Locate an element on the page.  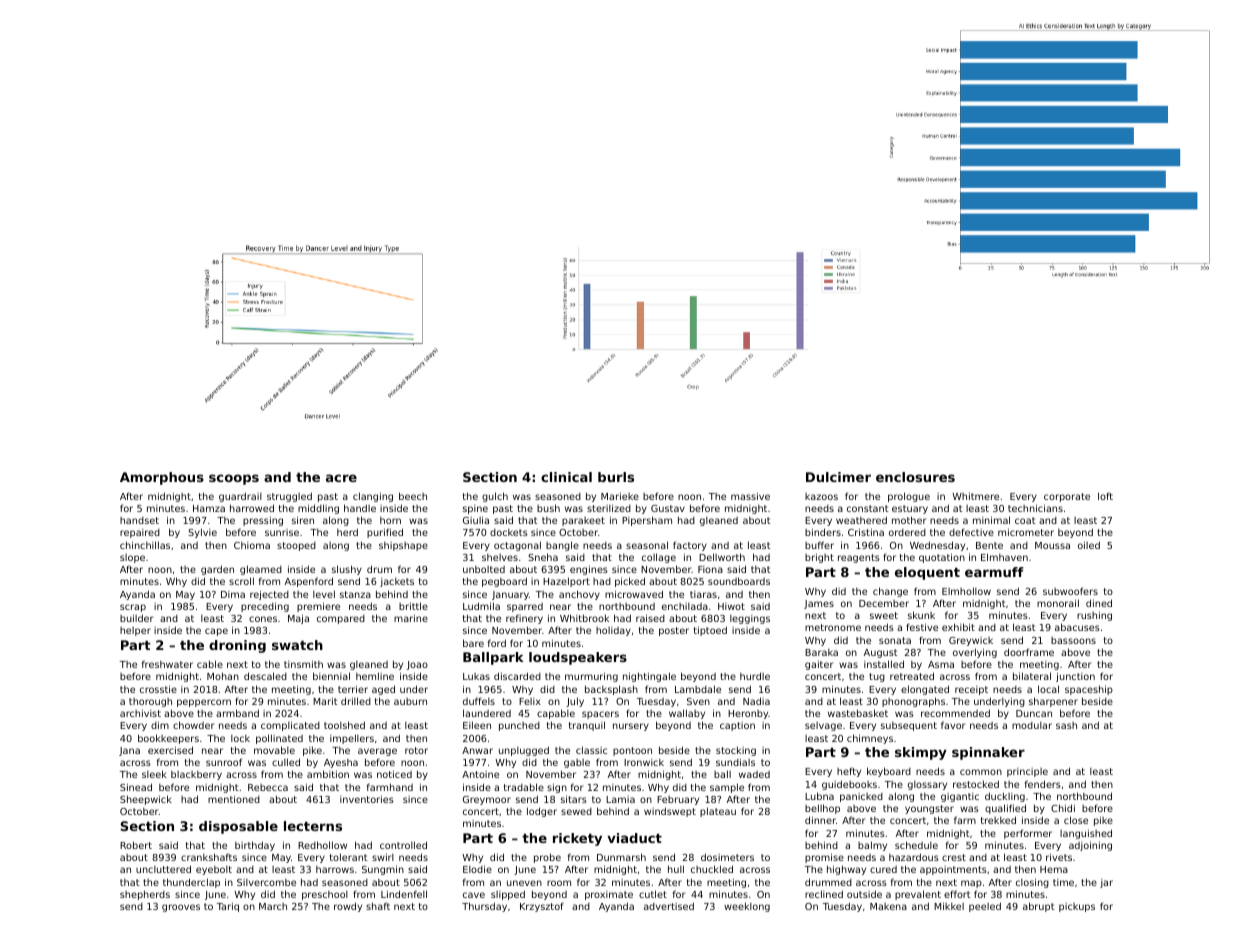
subwoofers is located at coordinates (1070, 591).
